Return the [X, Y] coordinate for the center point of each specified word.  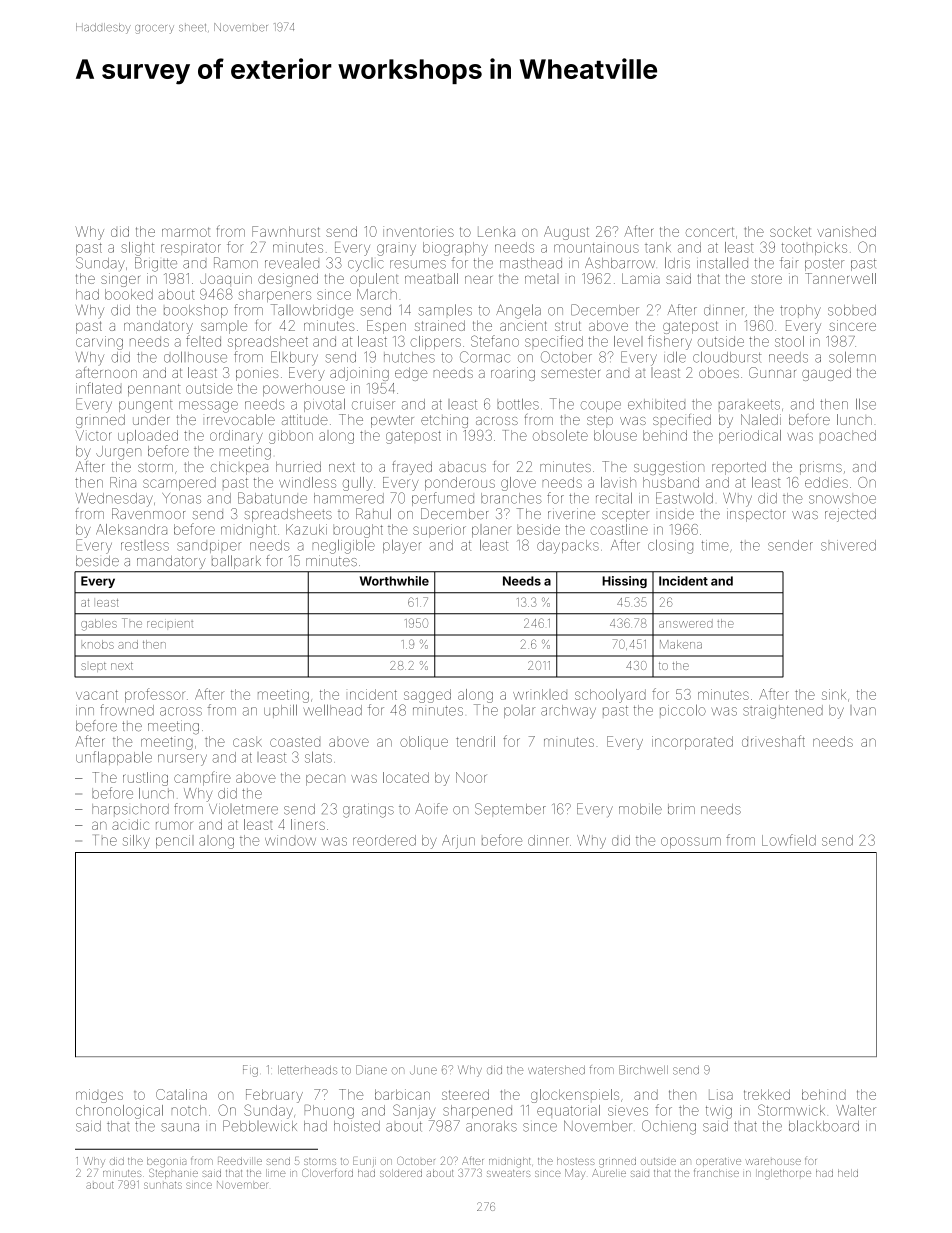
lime [276, 1173]
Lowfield [789, 840]
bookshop [196, 311]
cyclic [366, 265]
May [575, 1174]
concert [710, 232]
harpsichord [130, 809]
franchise [716, 1172]
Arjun [458, 842]
